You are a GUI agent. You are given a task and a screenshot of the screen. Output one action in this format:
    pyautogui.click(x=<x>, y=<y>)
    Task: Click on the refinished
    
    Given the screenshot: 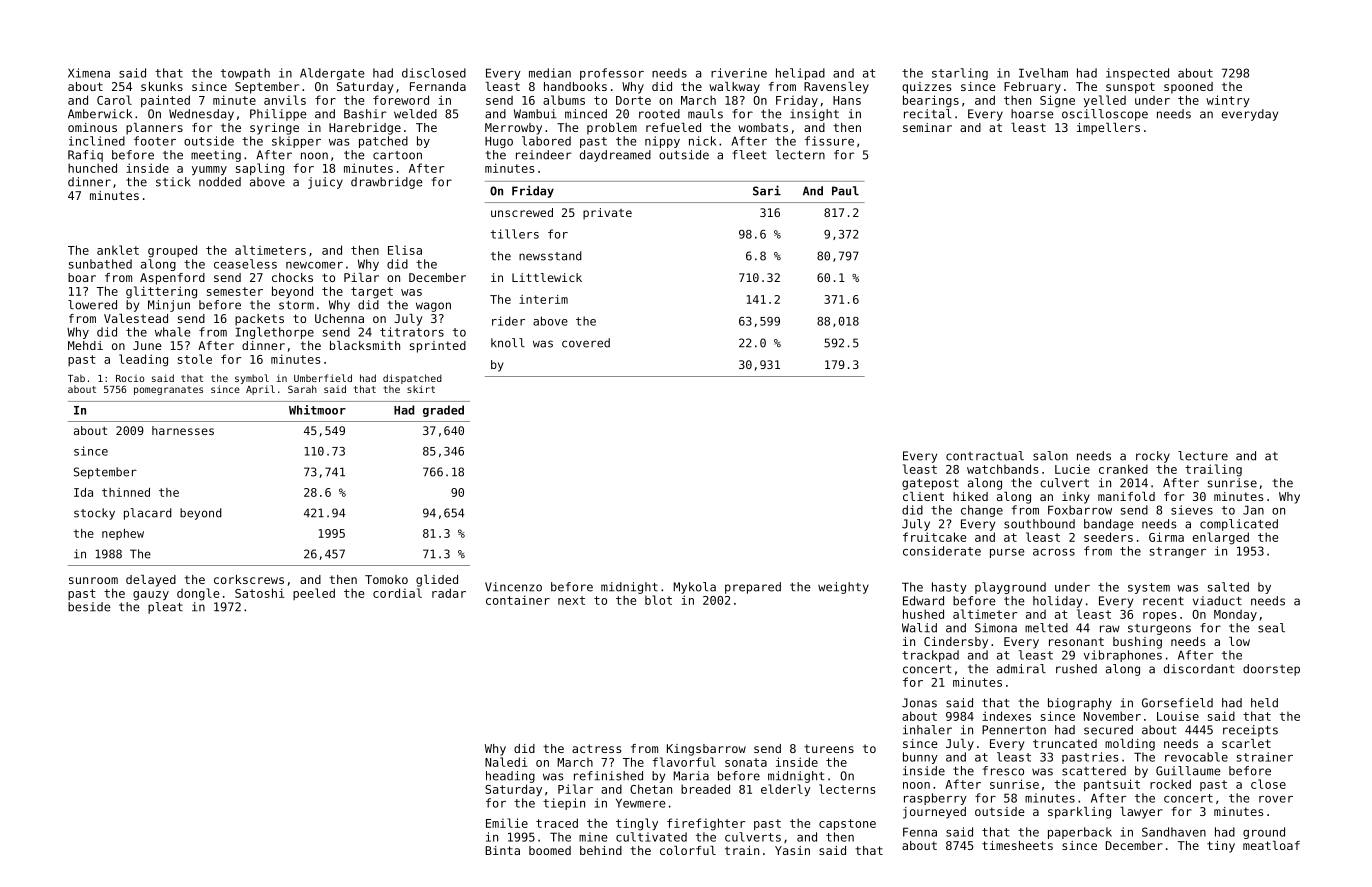 What is the action you would take?
    pyautogui.click(x=608, y=776)
